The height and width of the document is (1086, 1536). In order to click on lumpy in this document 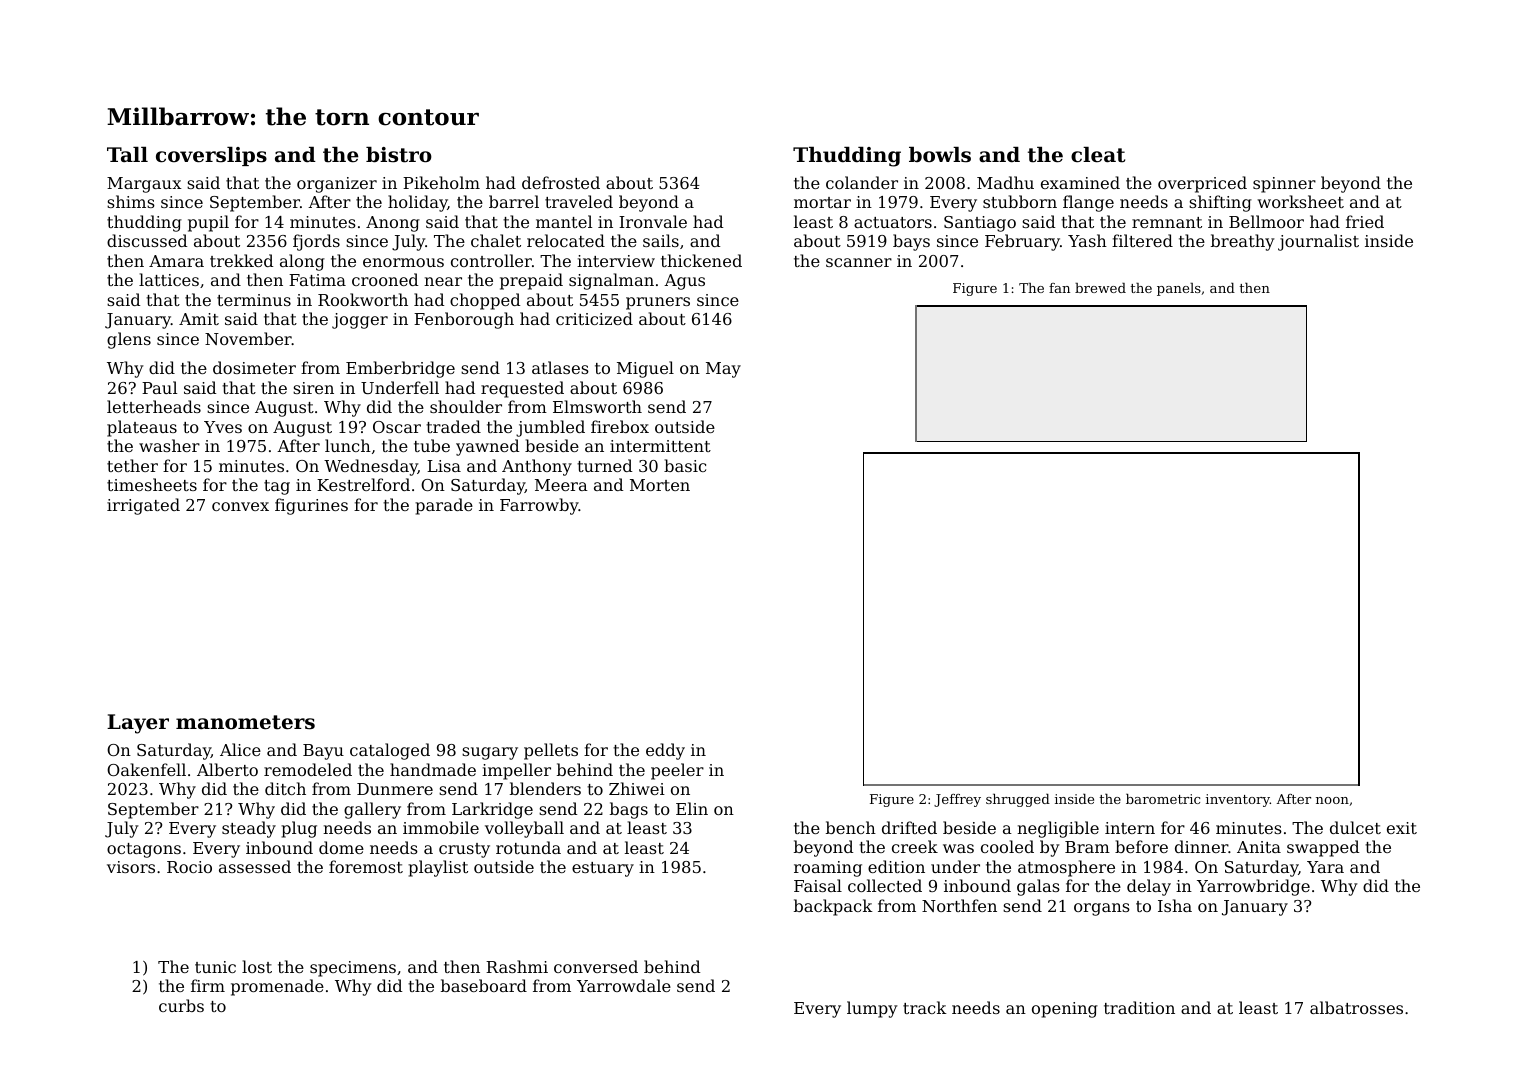, I will do `click(872, 1009)`.
